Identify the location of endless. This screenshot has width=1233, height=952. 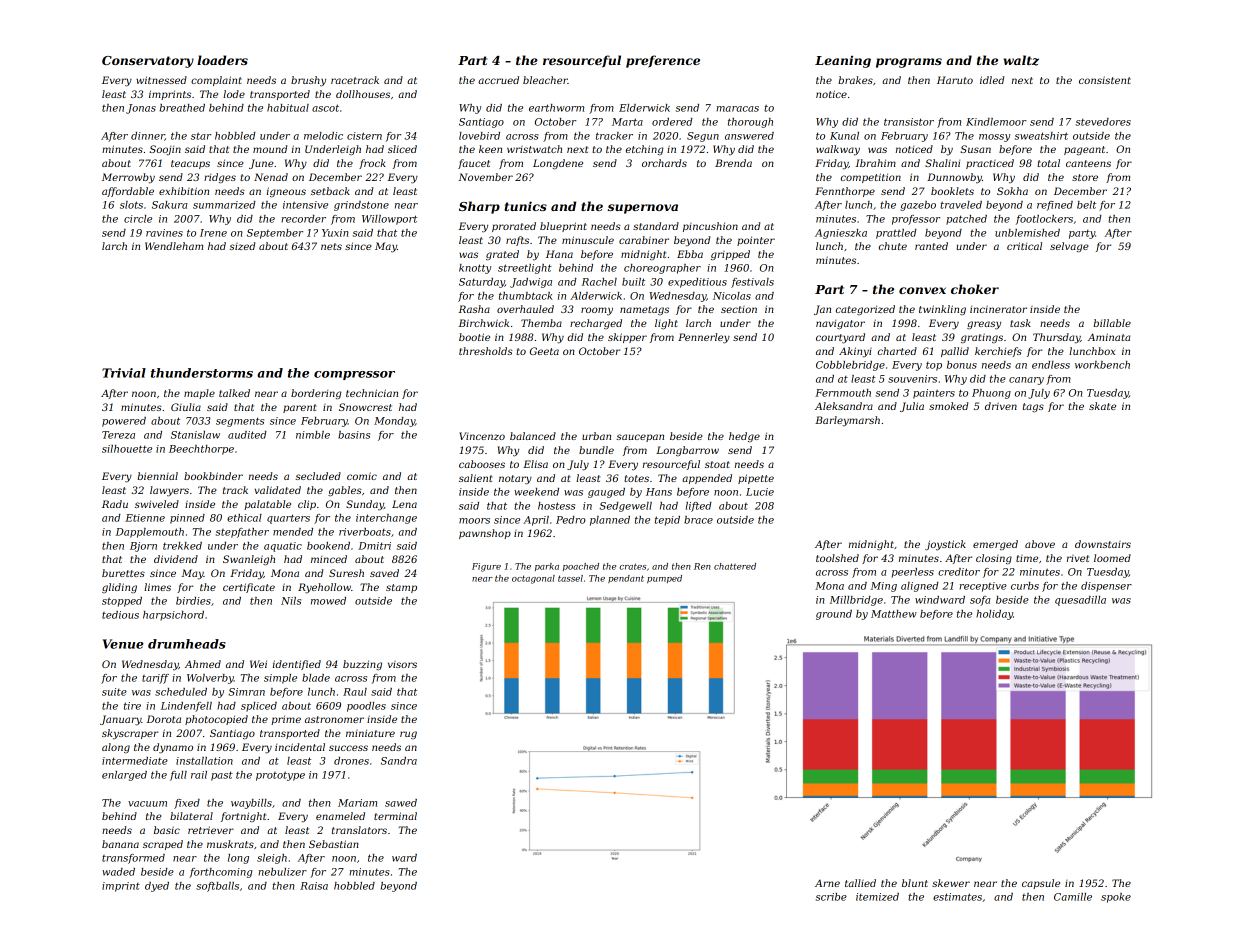
(1051, 365).
